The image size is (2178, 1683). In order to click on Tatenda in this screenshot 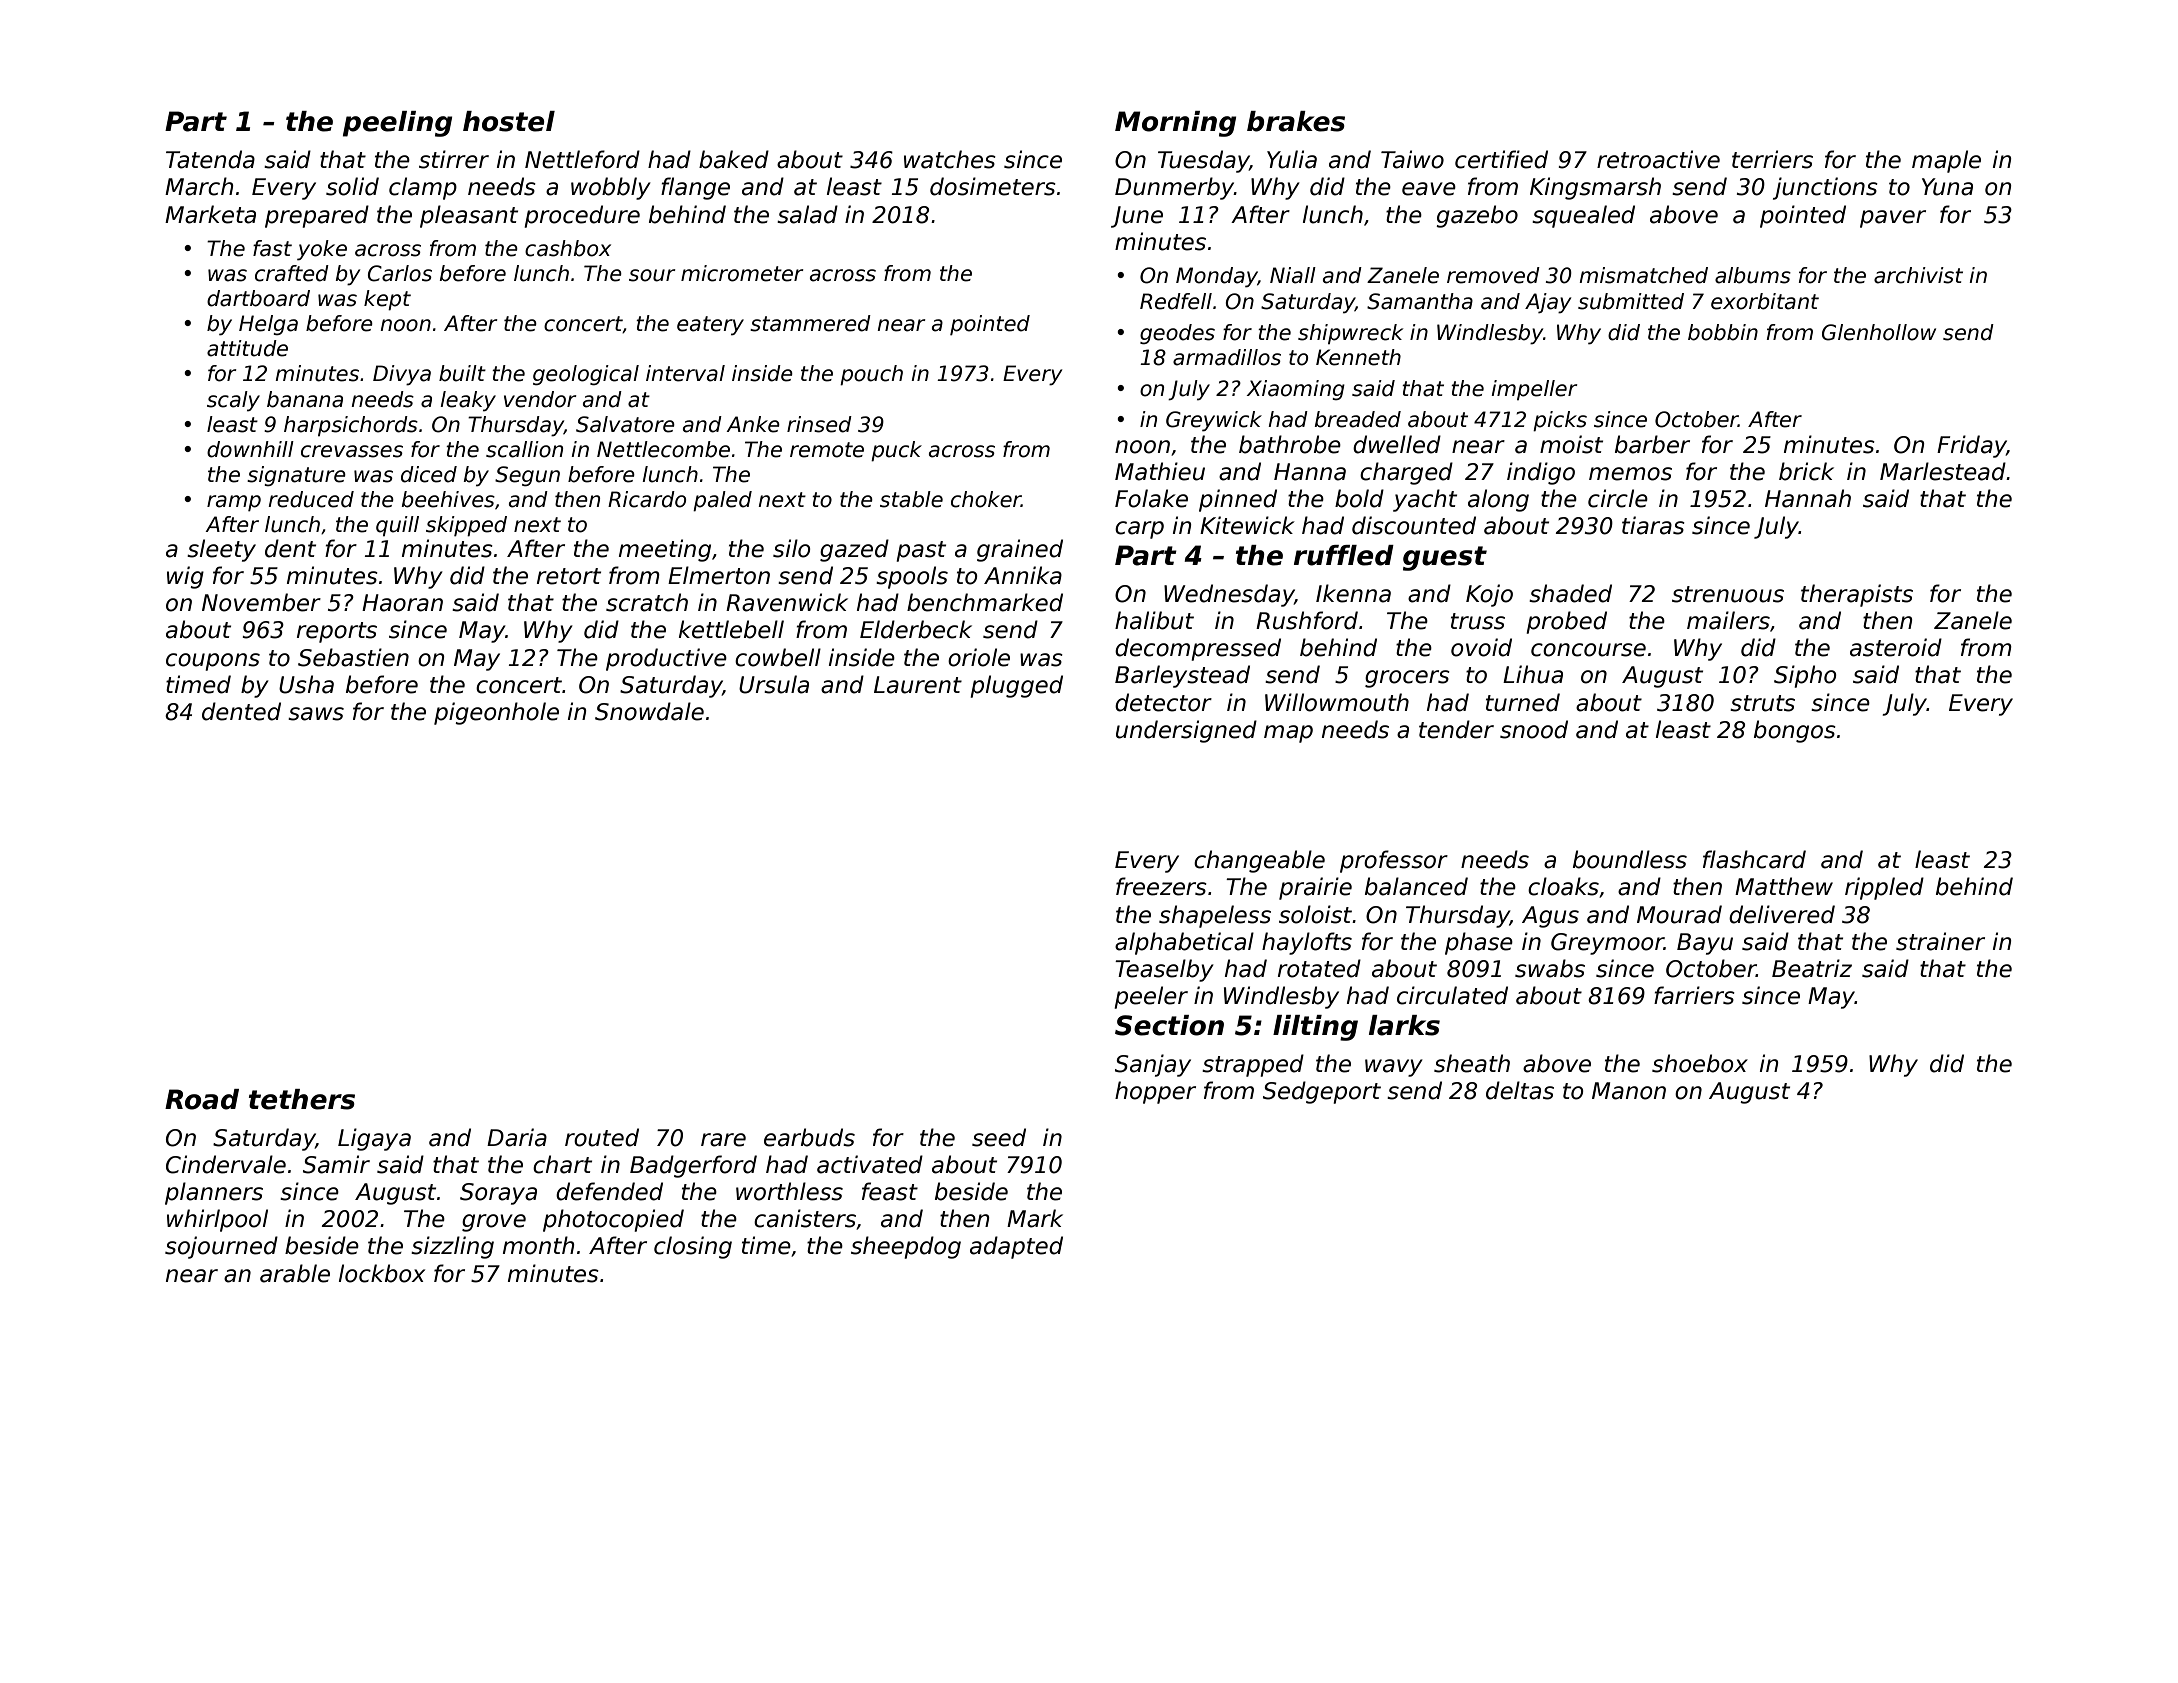, I will do `click(210, 159)`.
